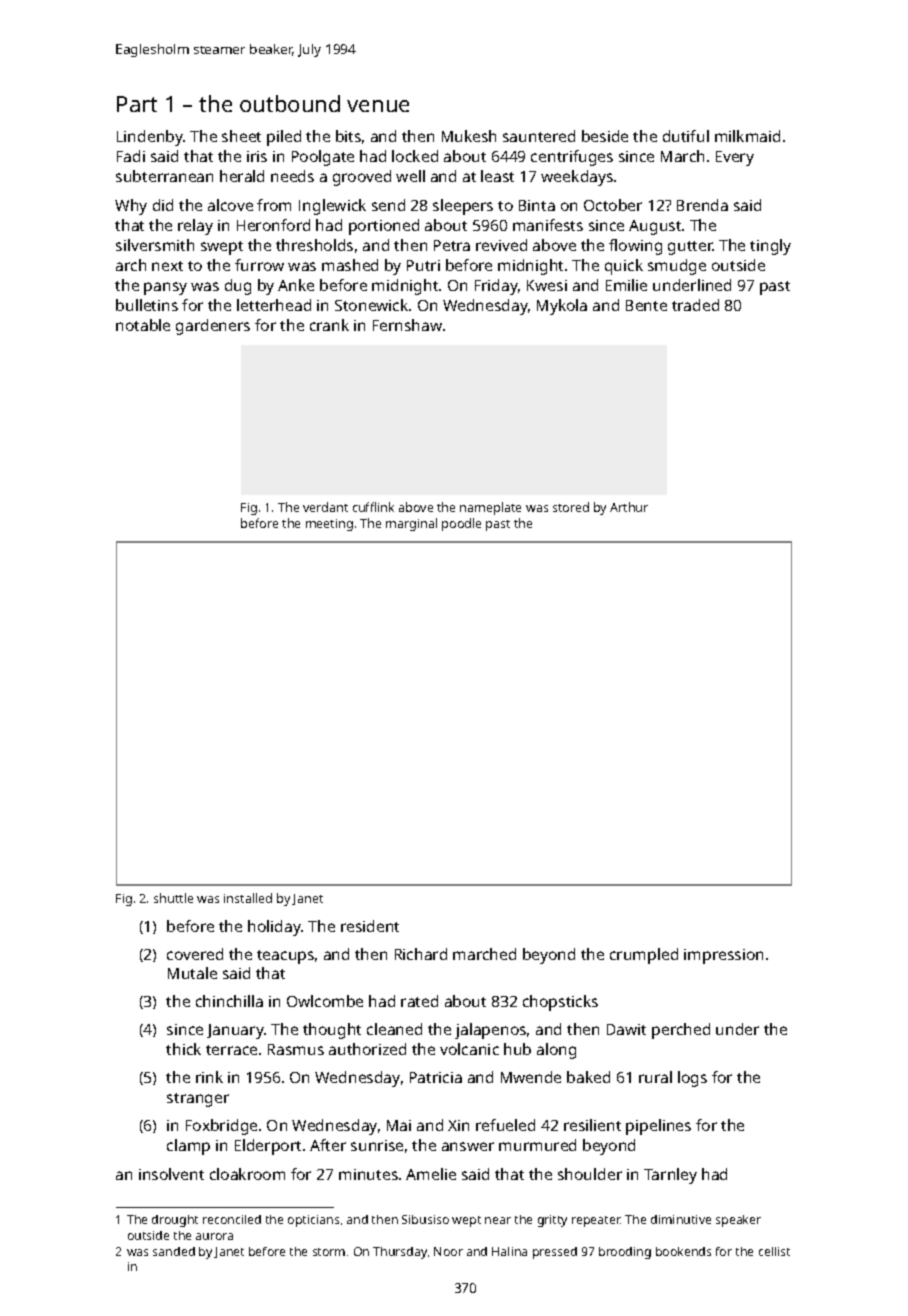  I want to click on beside, so click(605, 136).
